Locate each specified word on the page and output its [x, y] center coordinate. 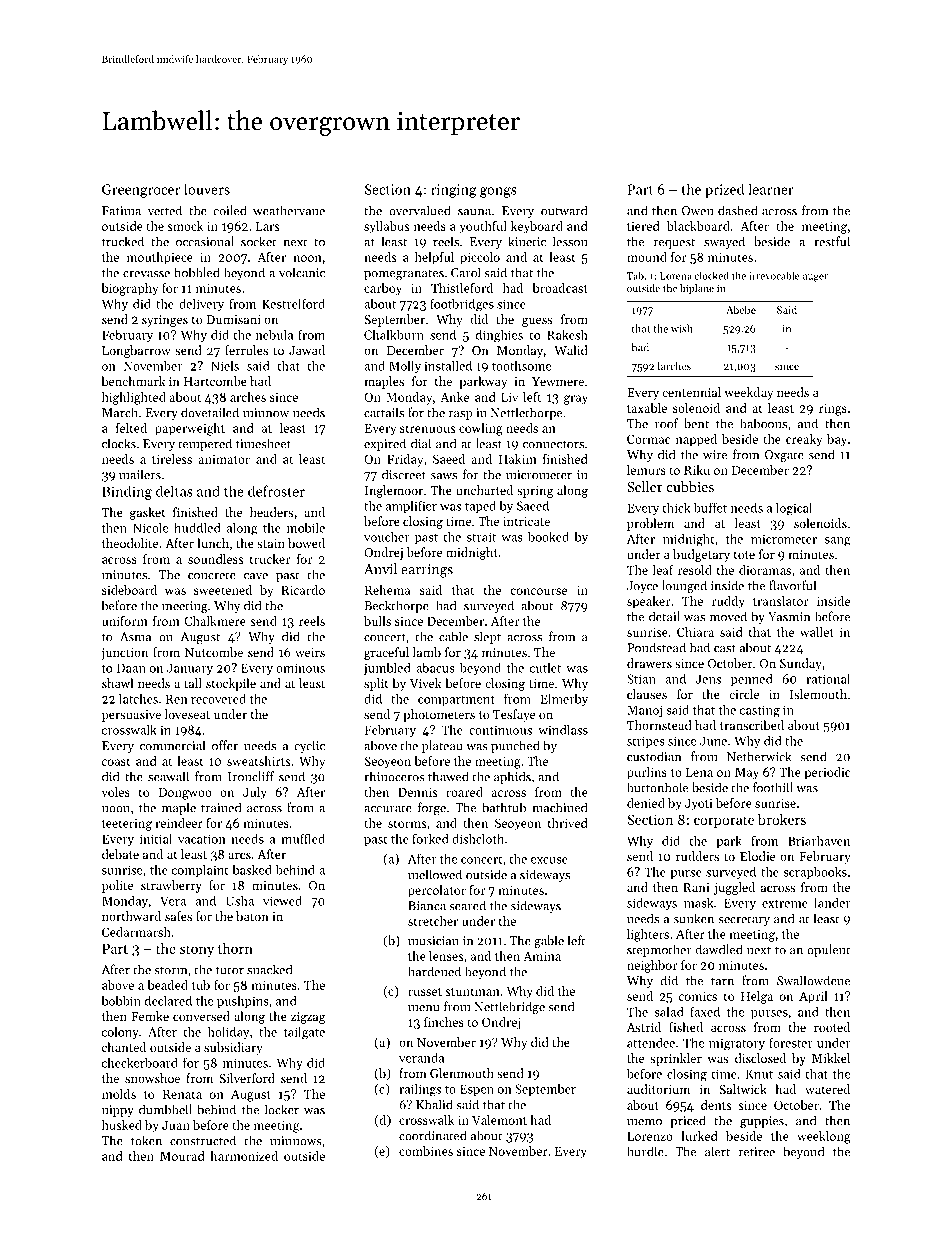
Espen [477, 1090]
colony [120, 1033]
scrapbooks [815, 873]
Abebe [741, 309]
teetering [127, 825]
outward [564, 210]
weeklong [824, 1137]
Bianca [427, 906]
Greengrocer [141, 191]
